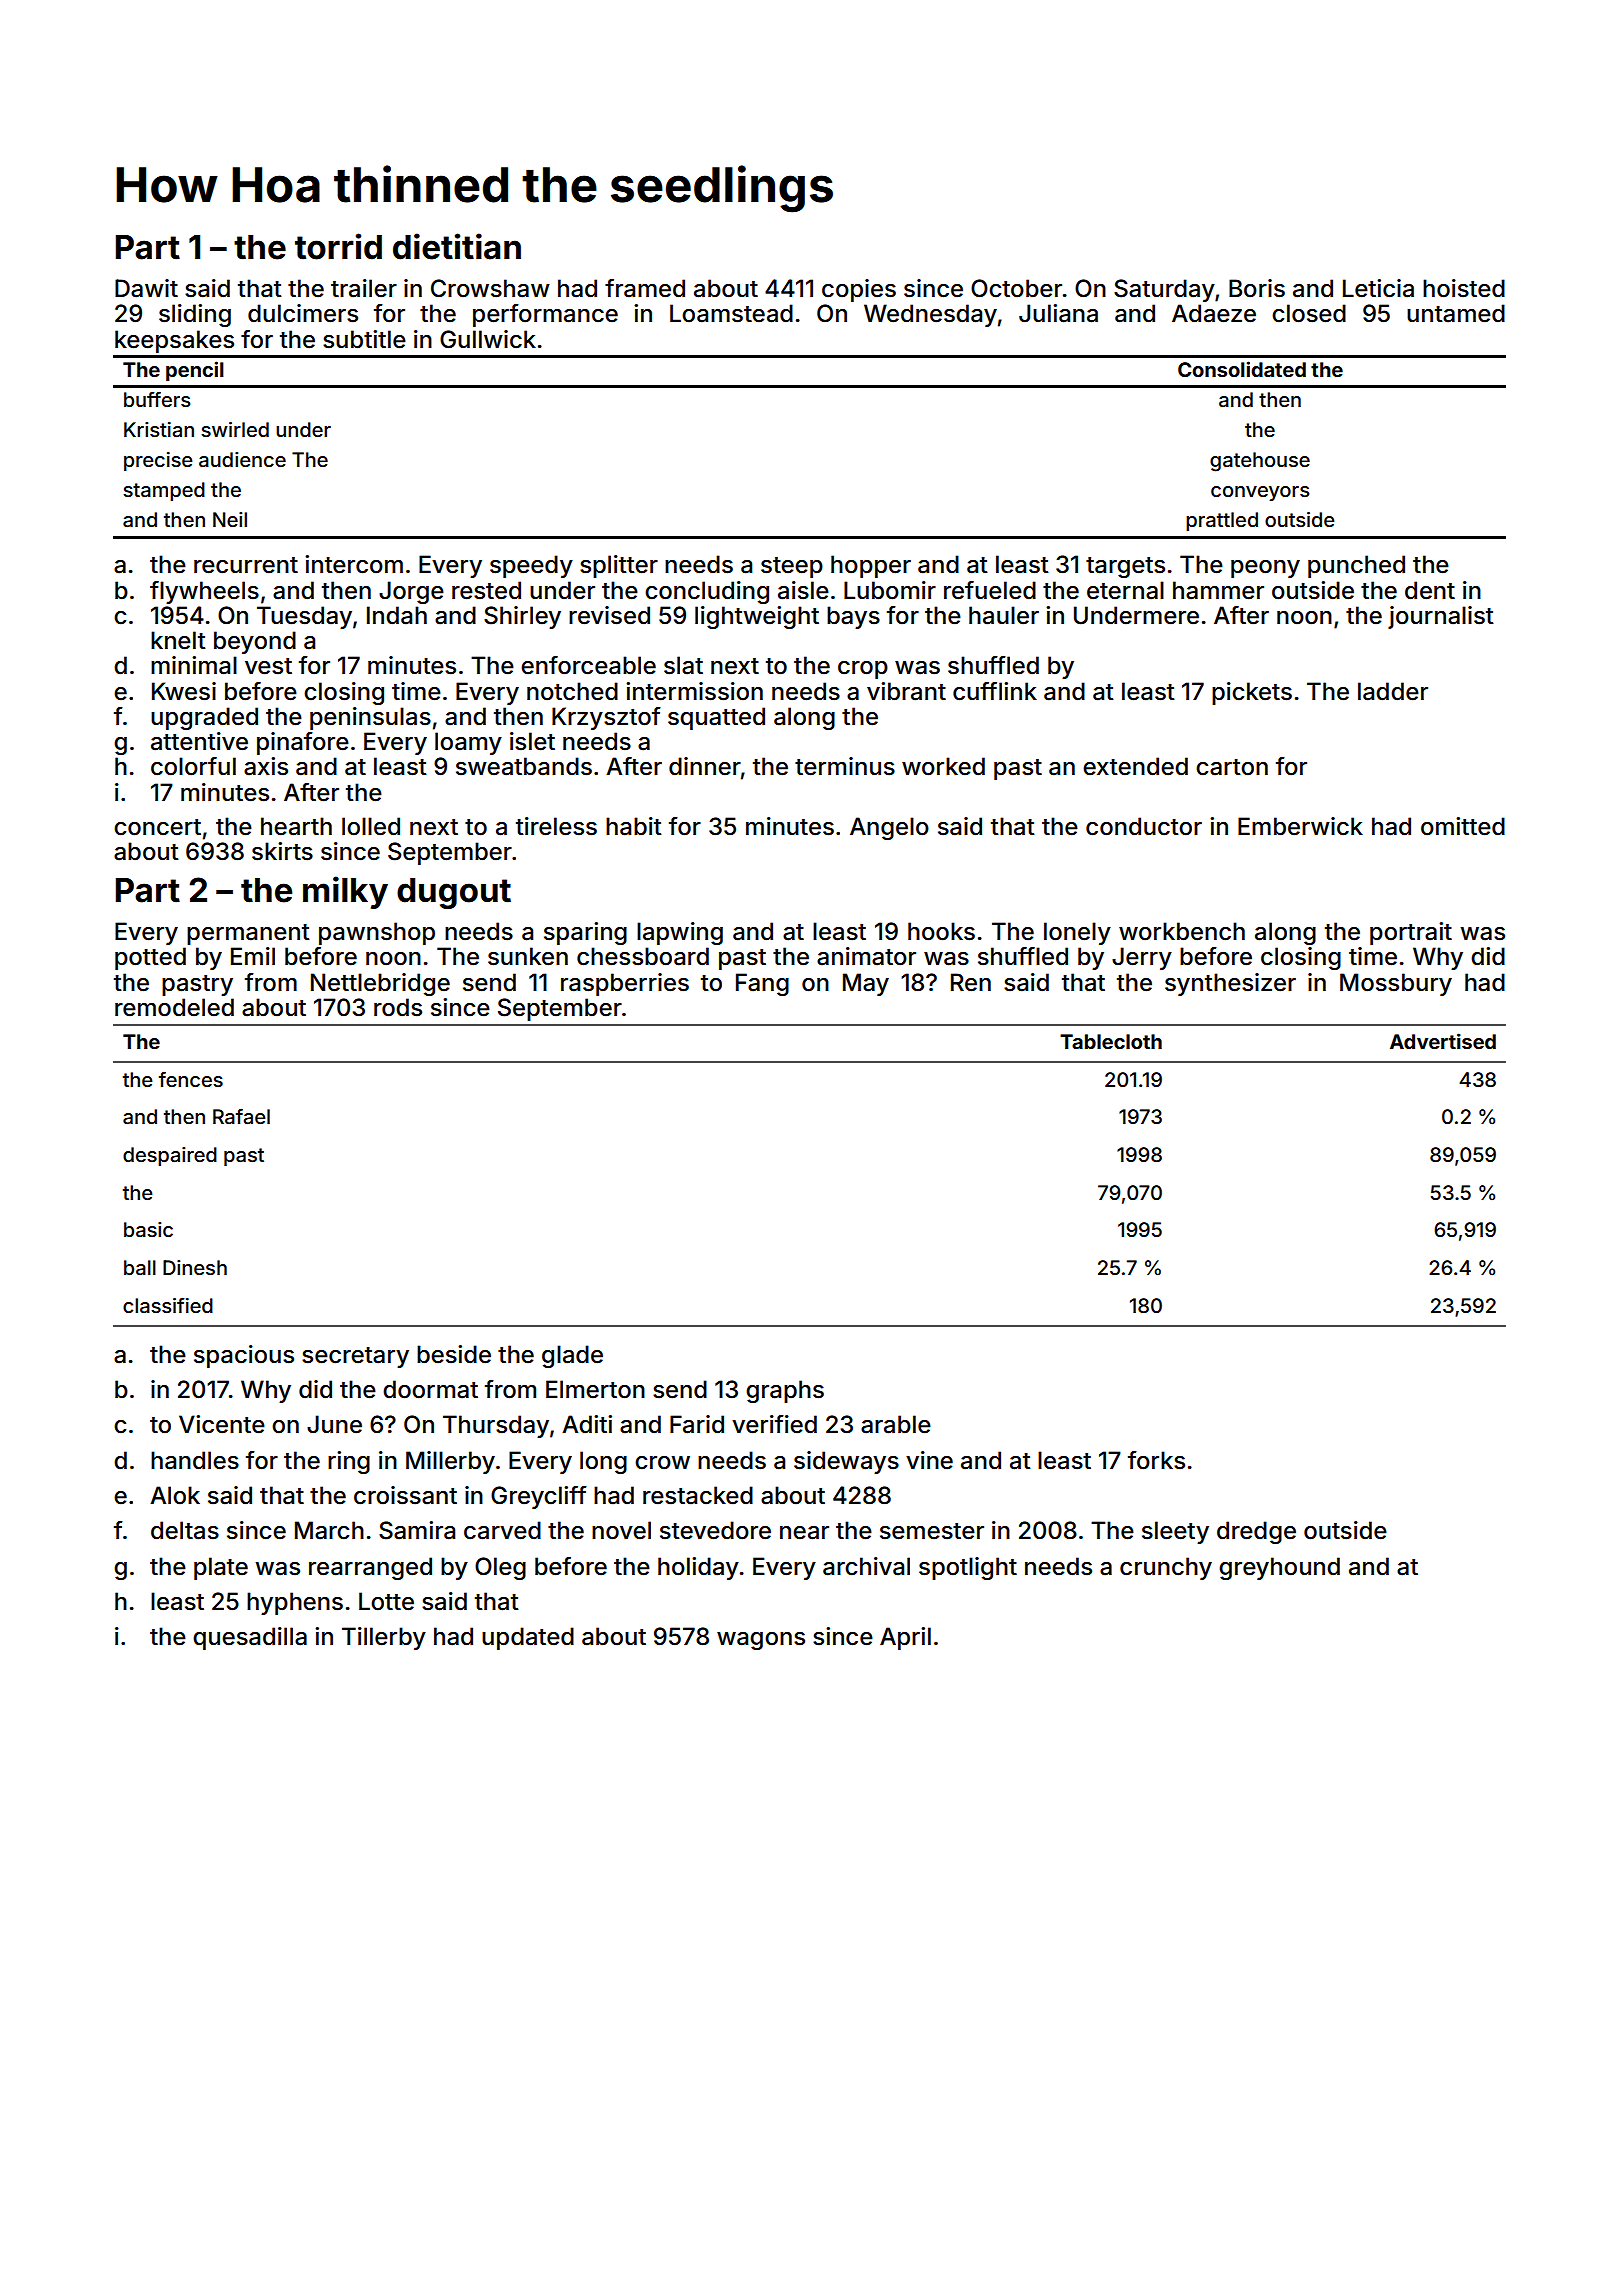 The image size is (1620, 2292). What do you see at coordinates (355, 1357) in the document?
I see `secretary` at bounding box center [355, 1357].
